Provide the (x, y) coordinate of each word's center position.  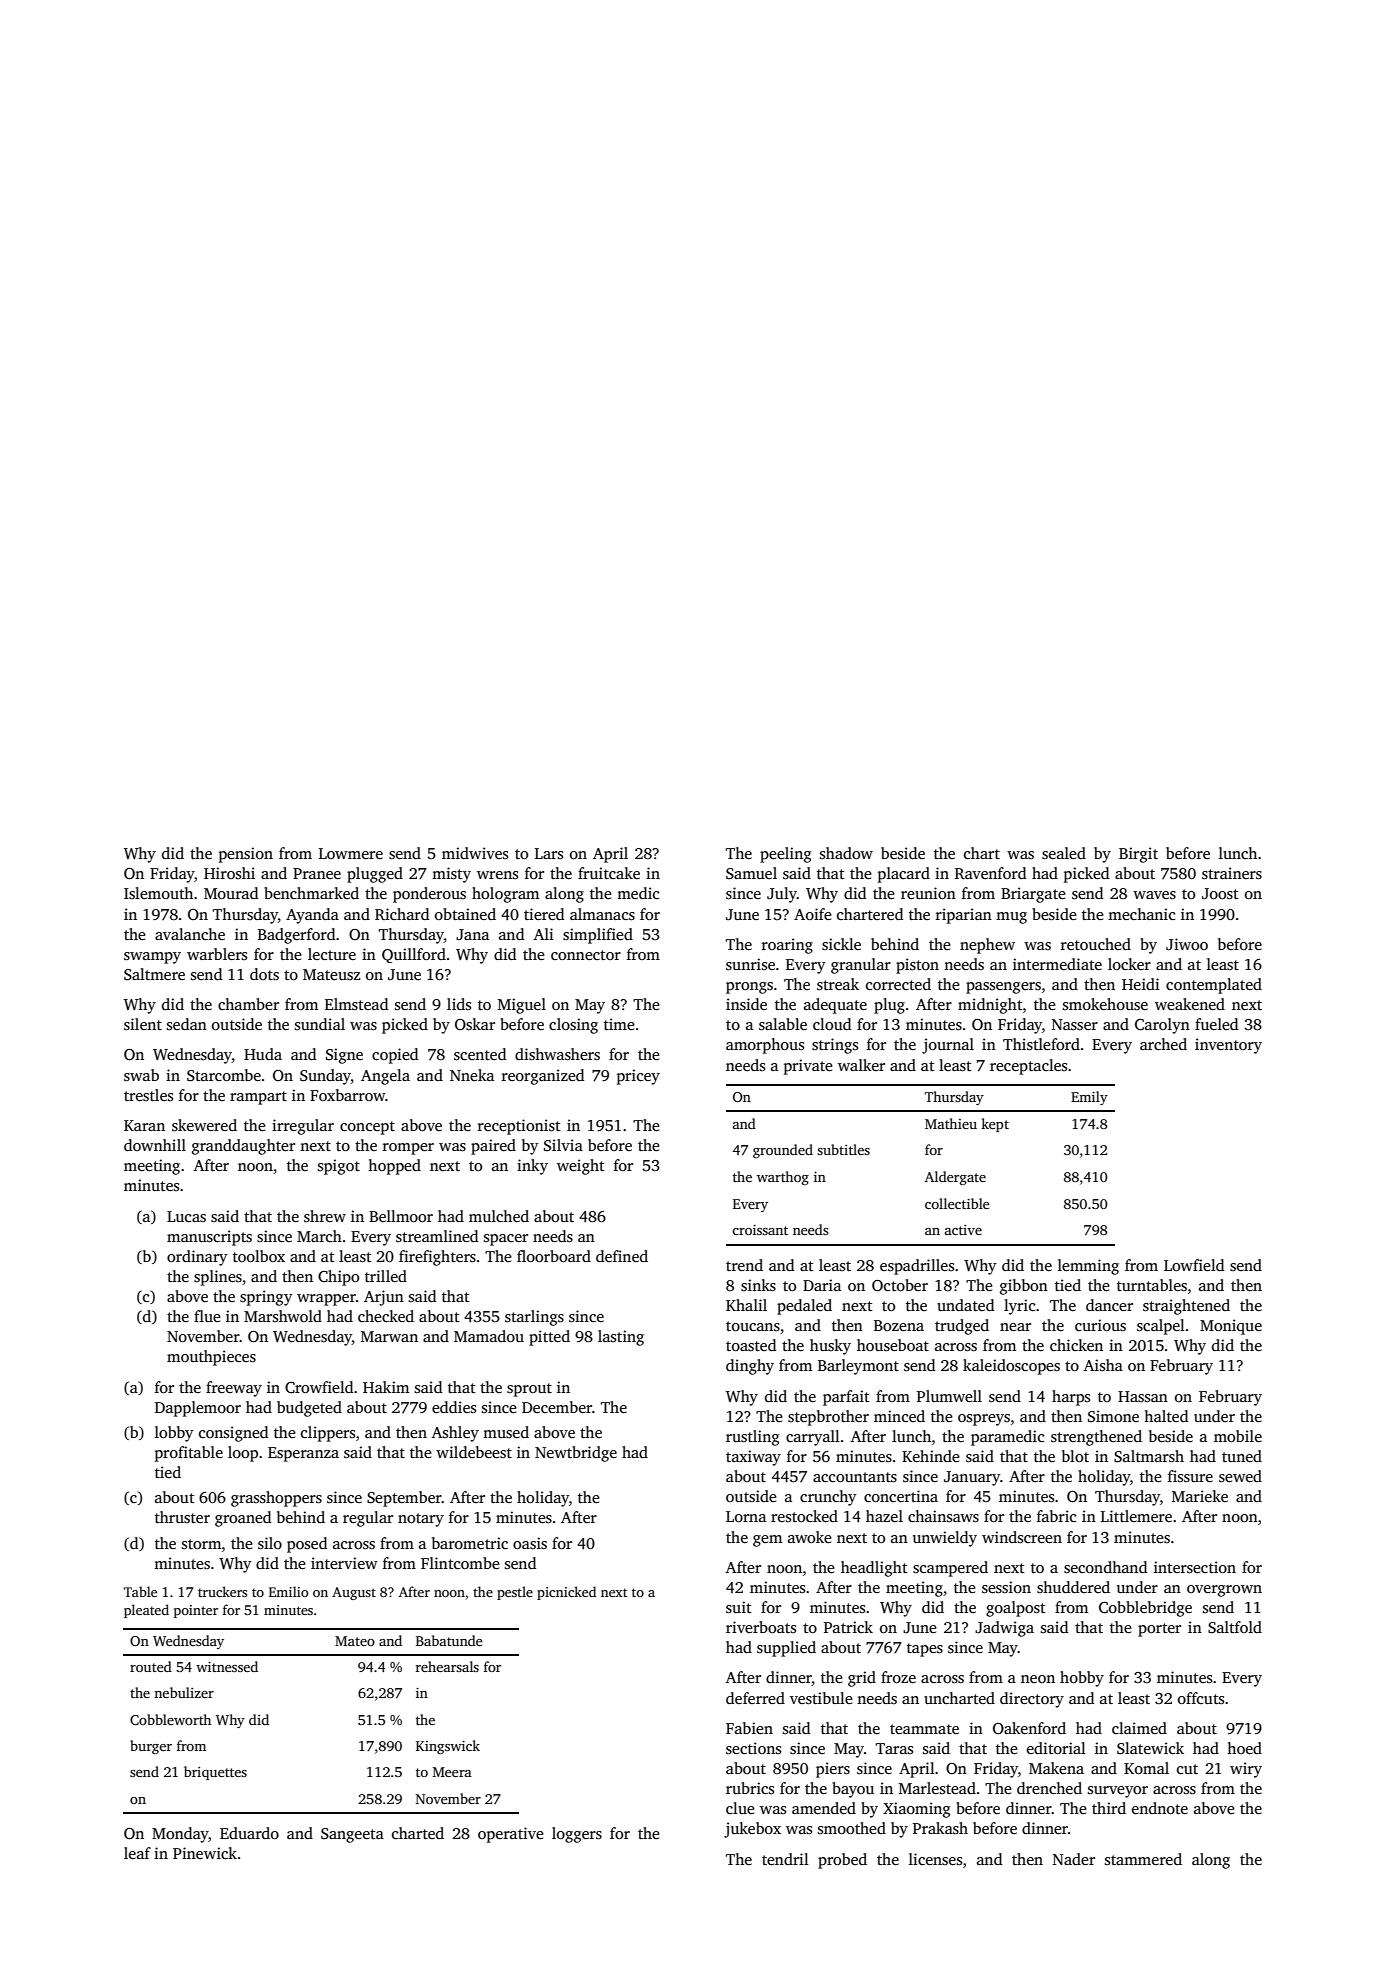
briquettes (215, 1773)
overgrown (1224, 1591)
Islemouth (158, 893)
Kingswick (448, 1747)
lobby (174, 1434)
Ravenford (990, 873)
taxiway (753, 1458)
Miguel (522, 1006)
